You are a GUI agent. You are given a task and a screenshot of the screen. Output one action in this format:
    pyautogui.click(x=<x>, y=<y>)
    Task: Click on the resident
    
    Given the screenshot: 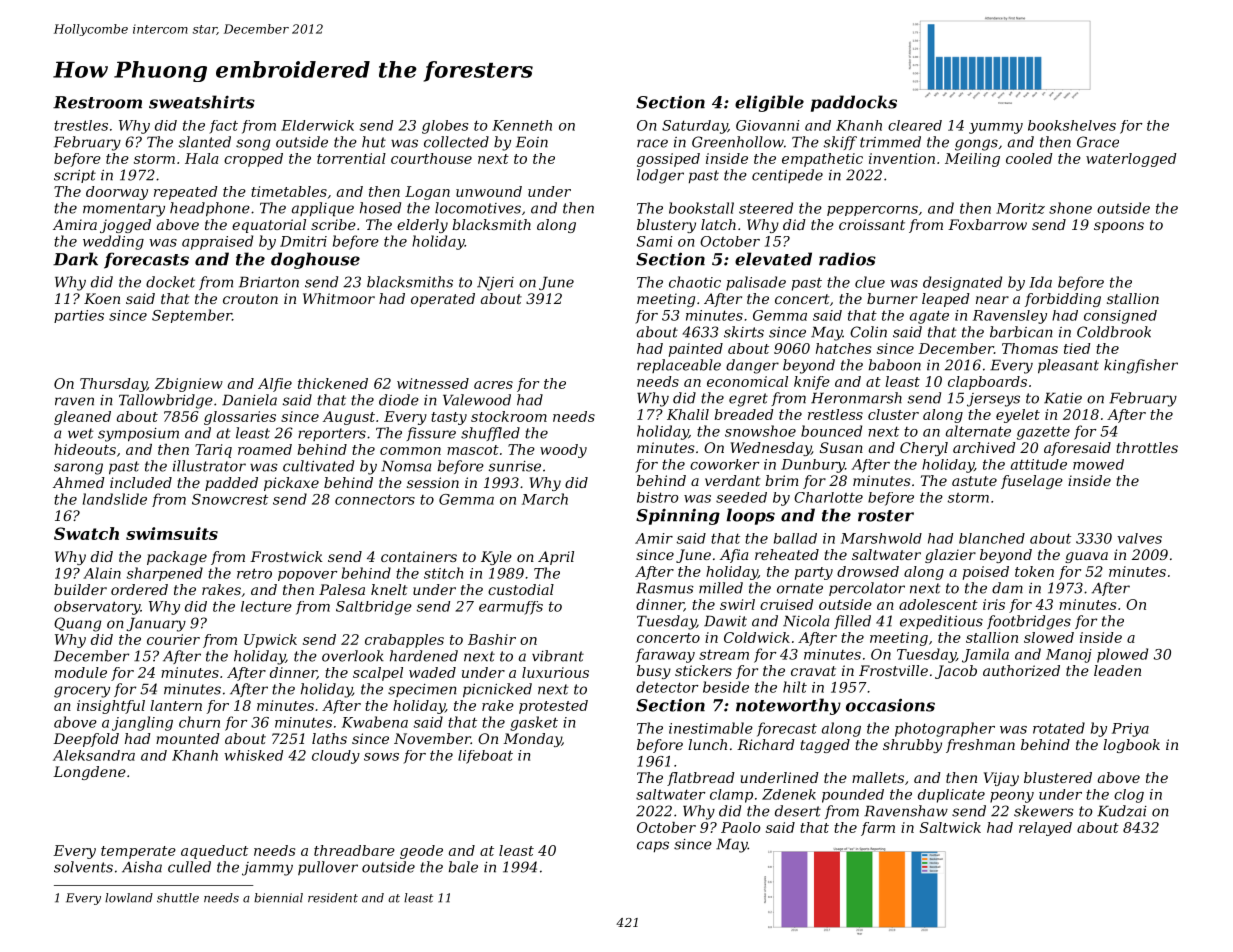 What is the action you would take?
    pyautogui.click(x=333, y=898)
